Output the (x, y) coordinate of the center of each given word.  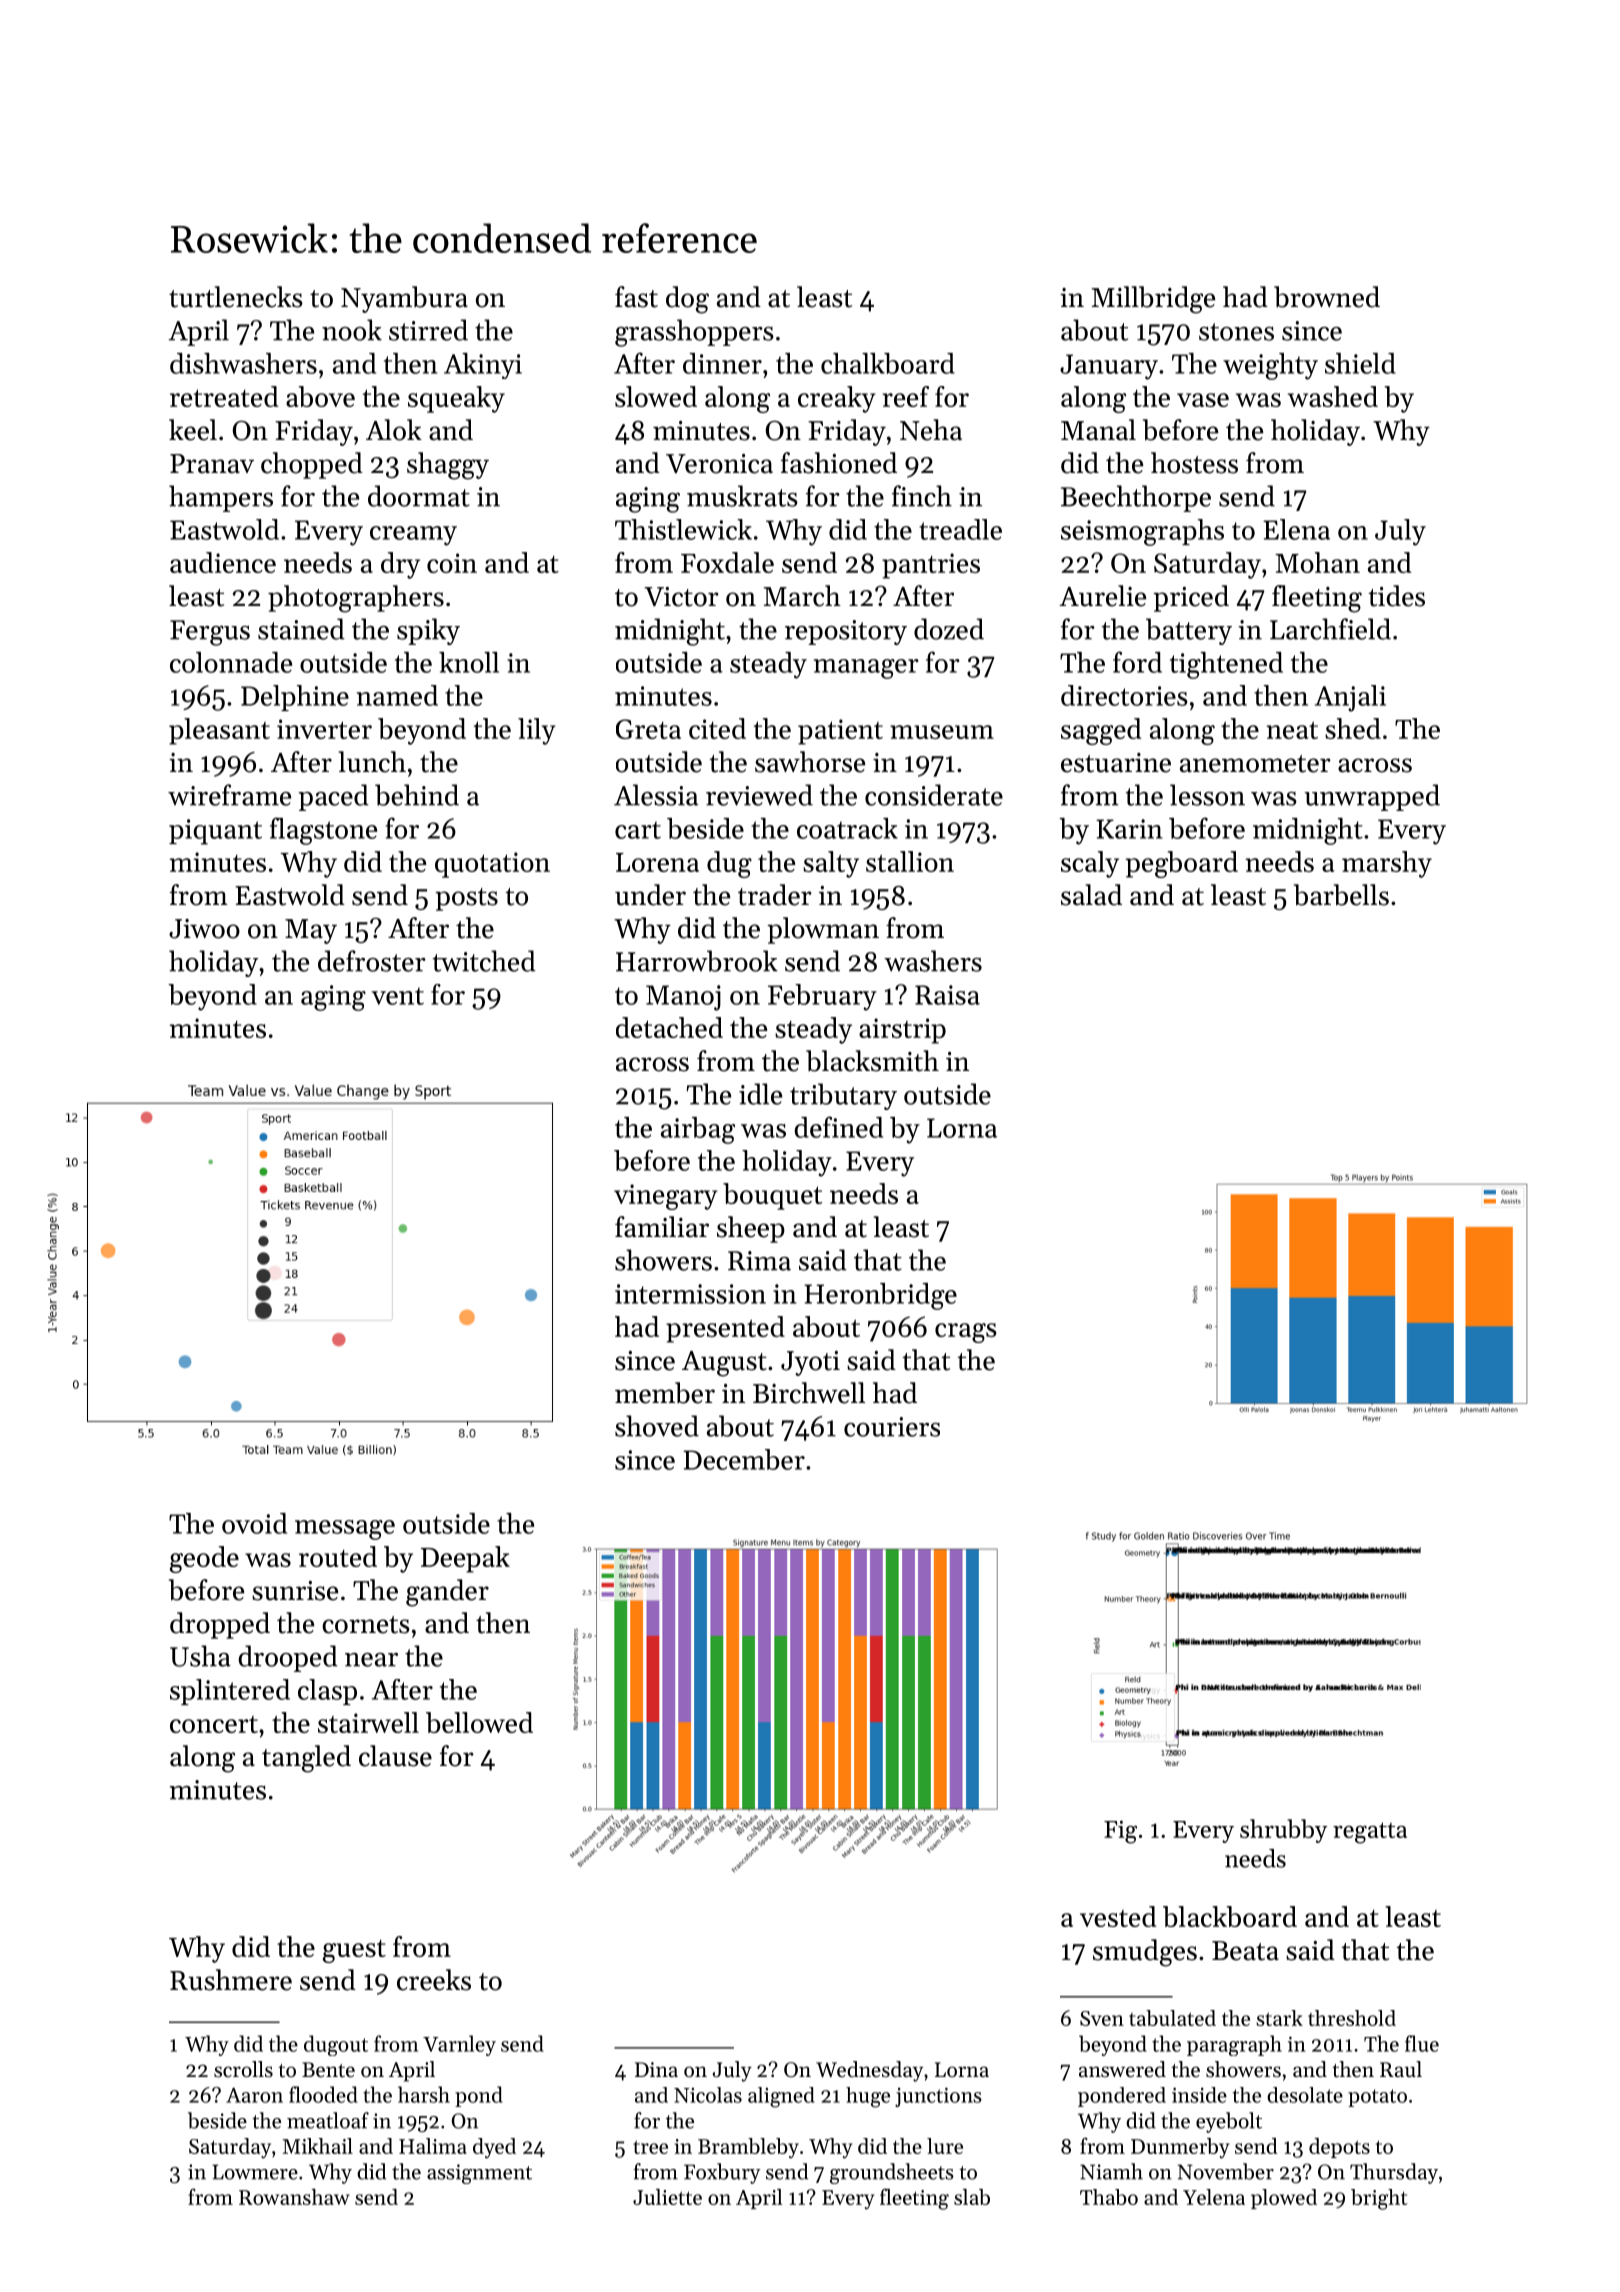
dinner (722, 363)
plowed (1284, 2199)
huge (868, 2097)
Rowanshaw (294, 2197)
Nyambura (404, 299)
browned (1327, 297)
